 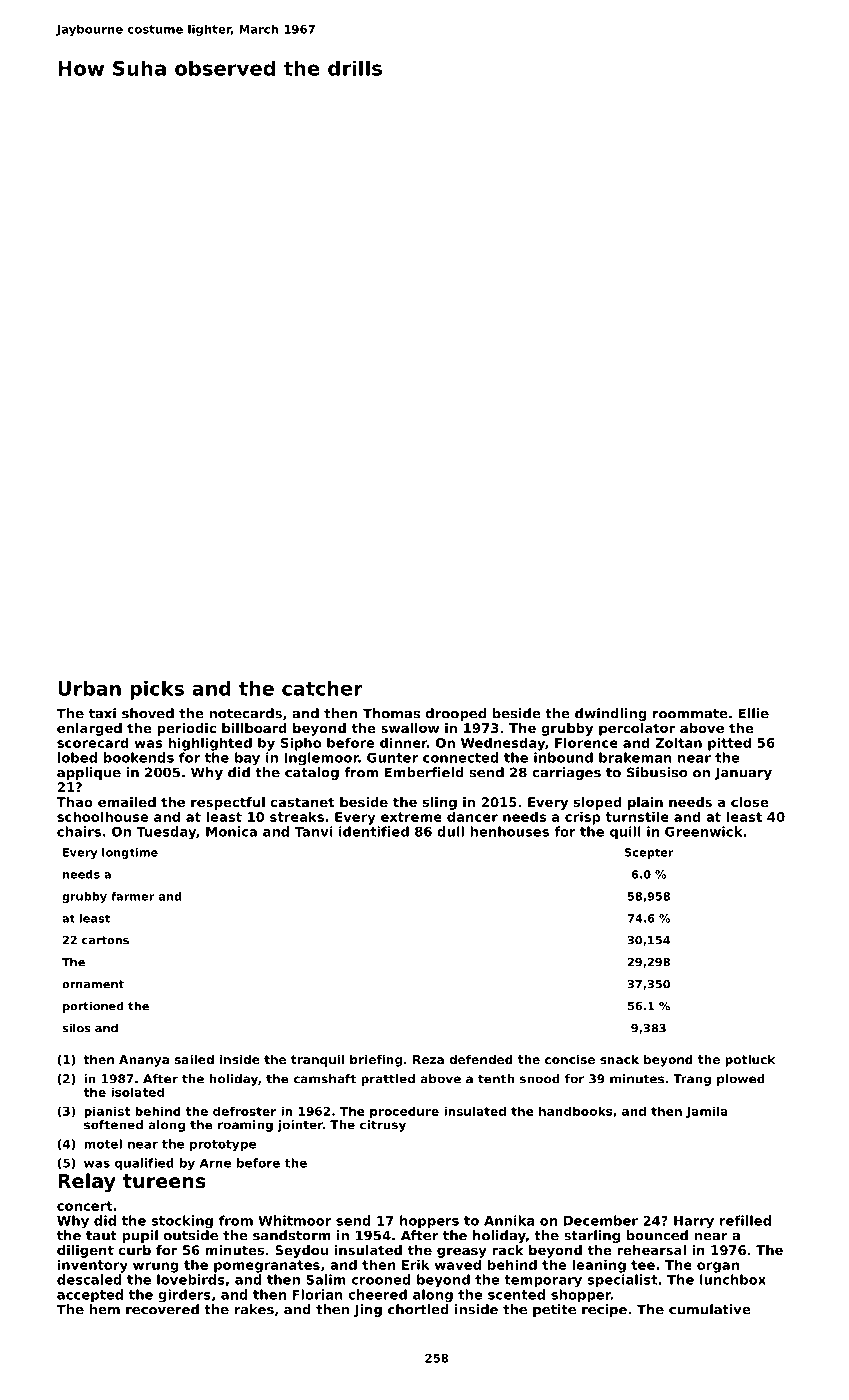 I want to click on tenth, so click(x=496, y=1079).
